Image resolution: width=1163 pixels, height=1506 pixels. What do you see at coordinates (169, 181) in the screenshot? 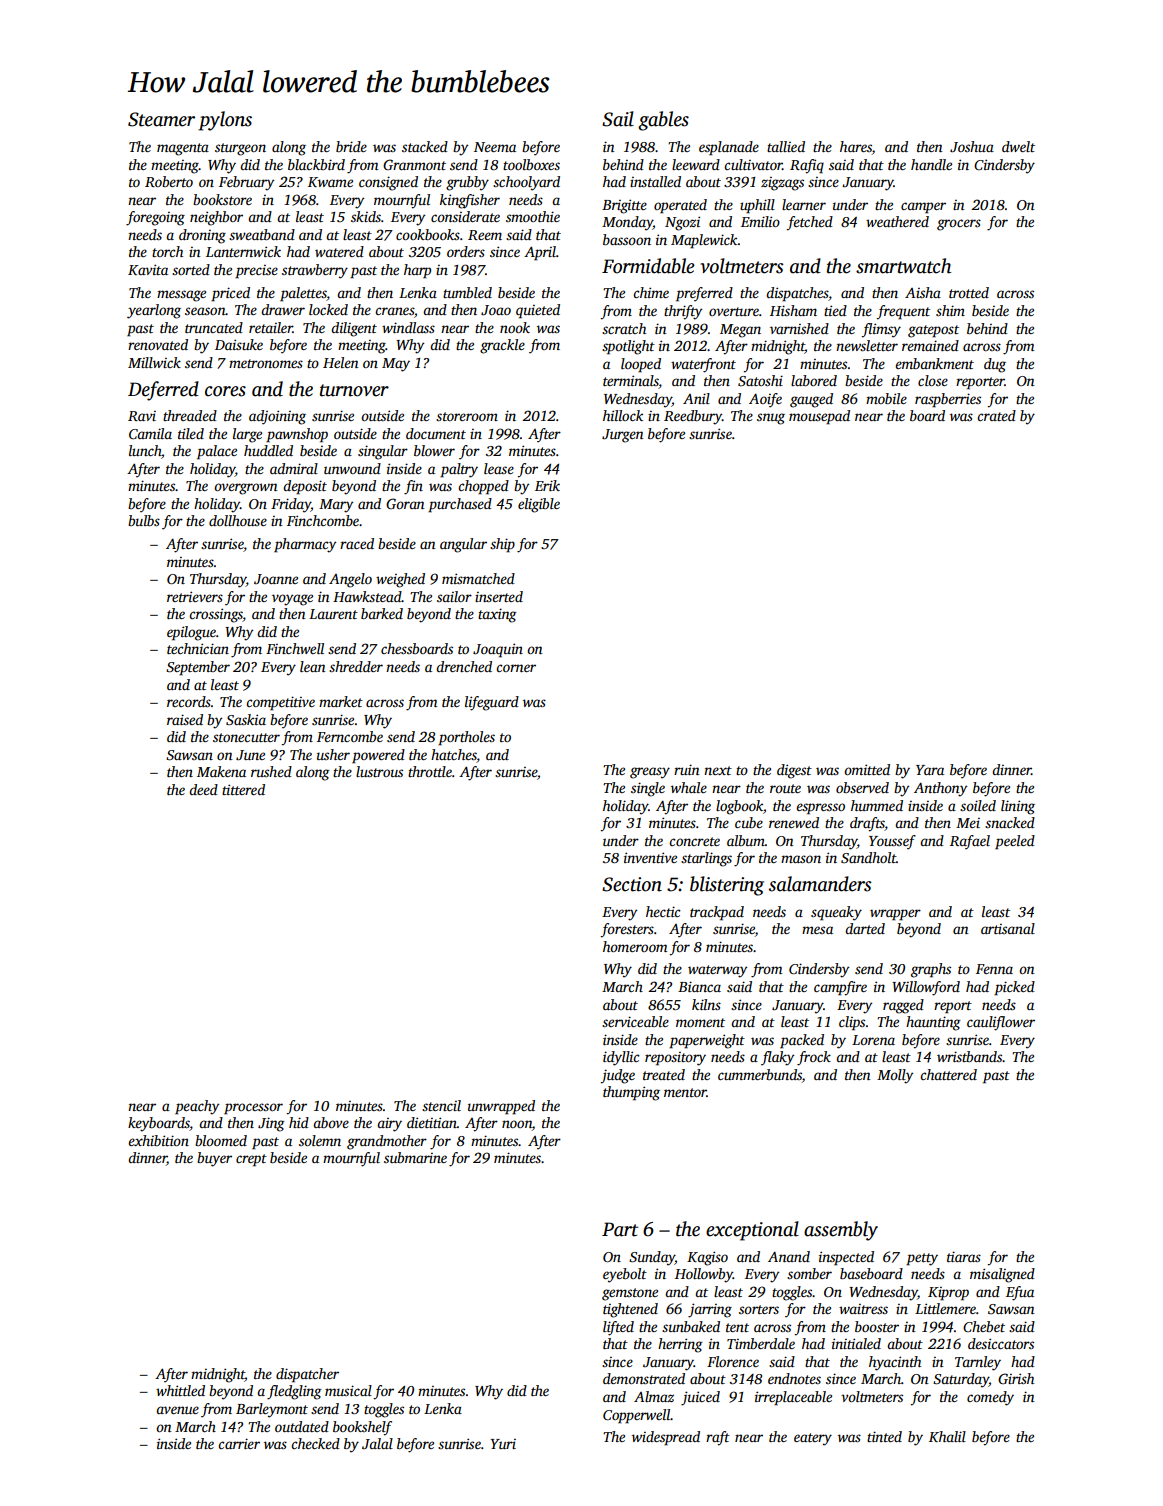
I see `Roberto` at bounding box center [169, 181].
